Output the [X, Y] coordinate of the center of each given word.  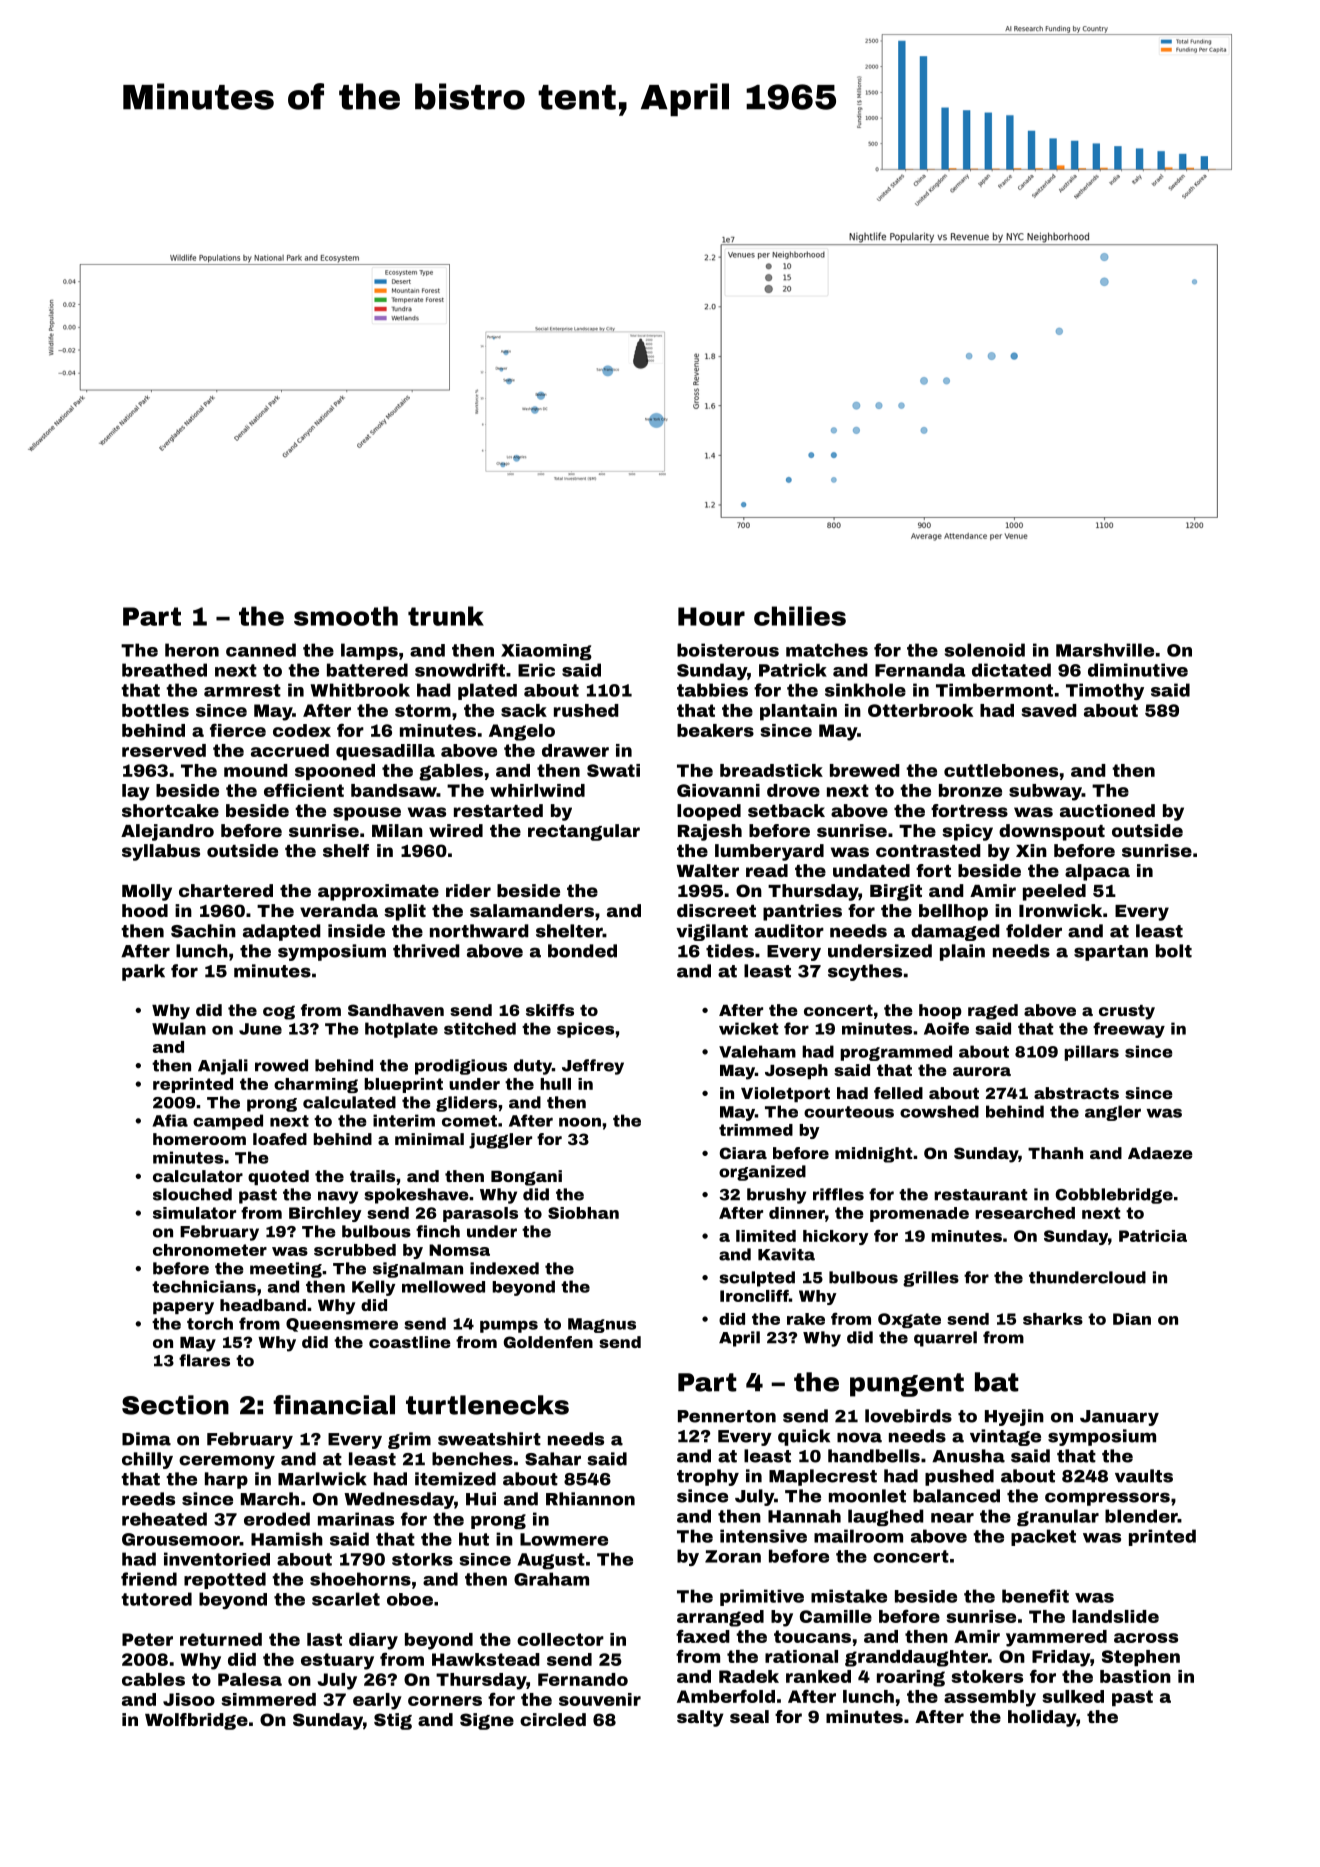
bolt [1174, 951]
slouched [192, 1194]
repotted [225, 1580]
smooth [346, 616]
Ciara [743, 1153]
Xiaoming [546, 652]
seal [749, 1716]
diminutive [1138, 670]
